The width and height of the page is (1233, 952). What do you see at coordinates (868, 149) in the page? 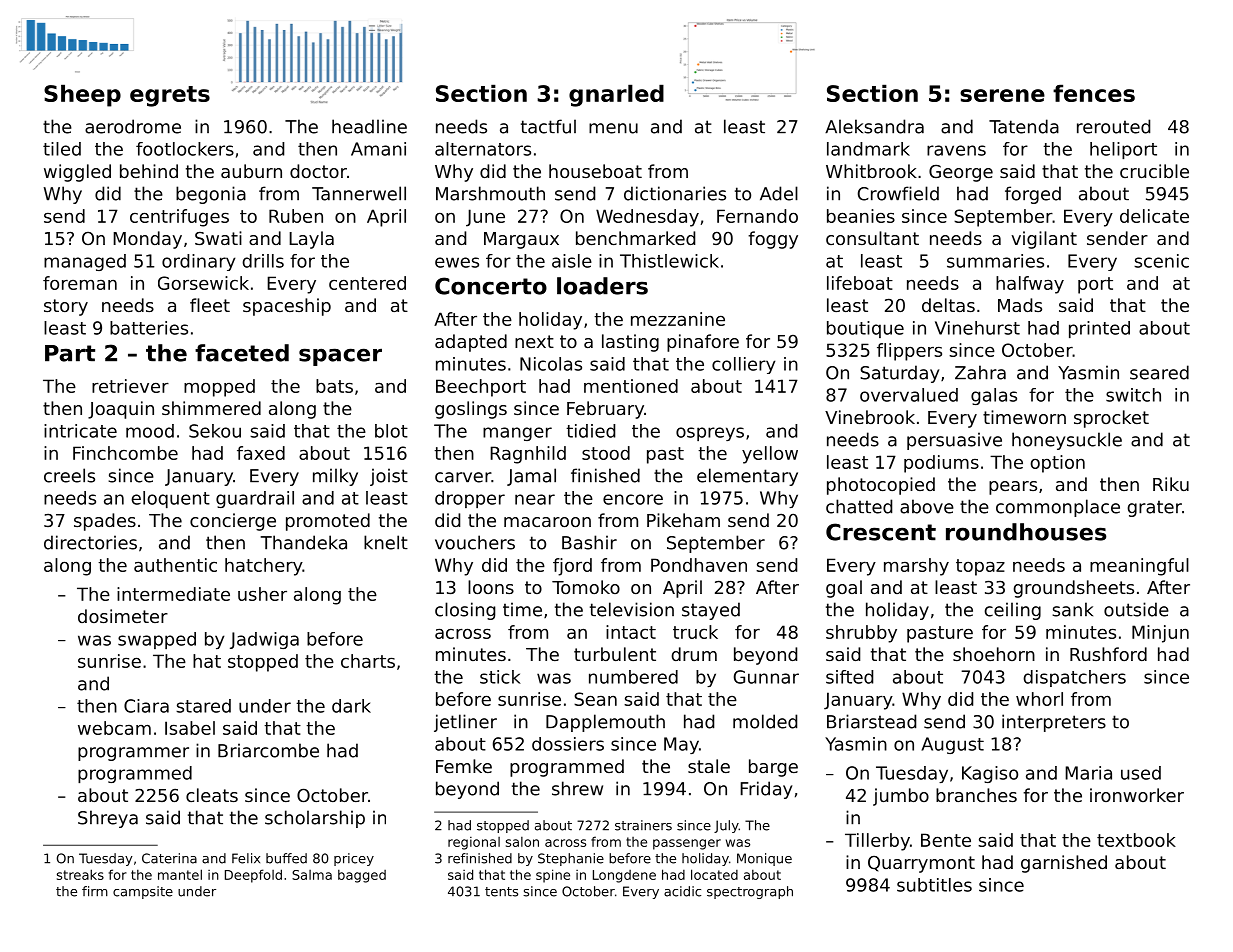
I see `landmark` at bounding box center [868, 149].
